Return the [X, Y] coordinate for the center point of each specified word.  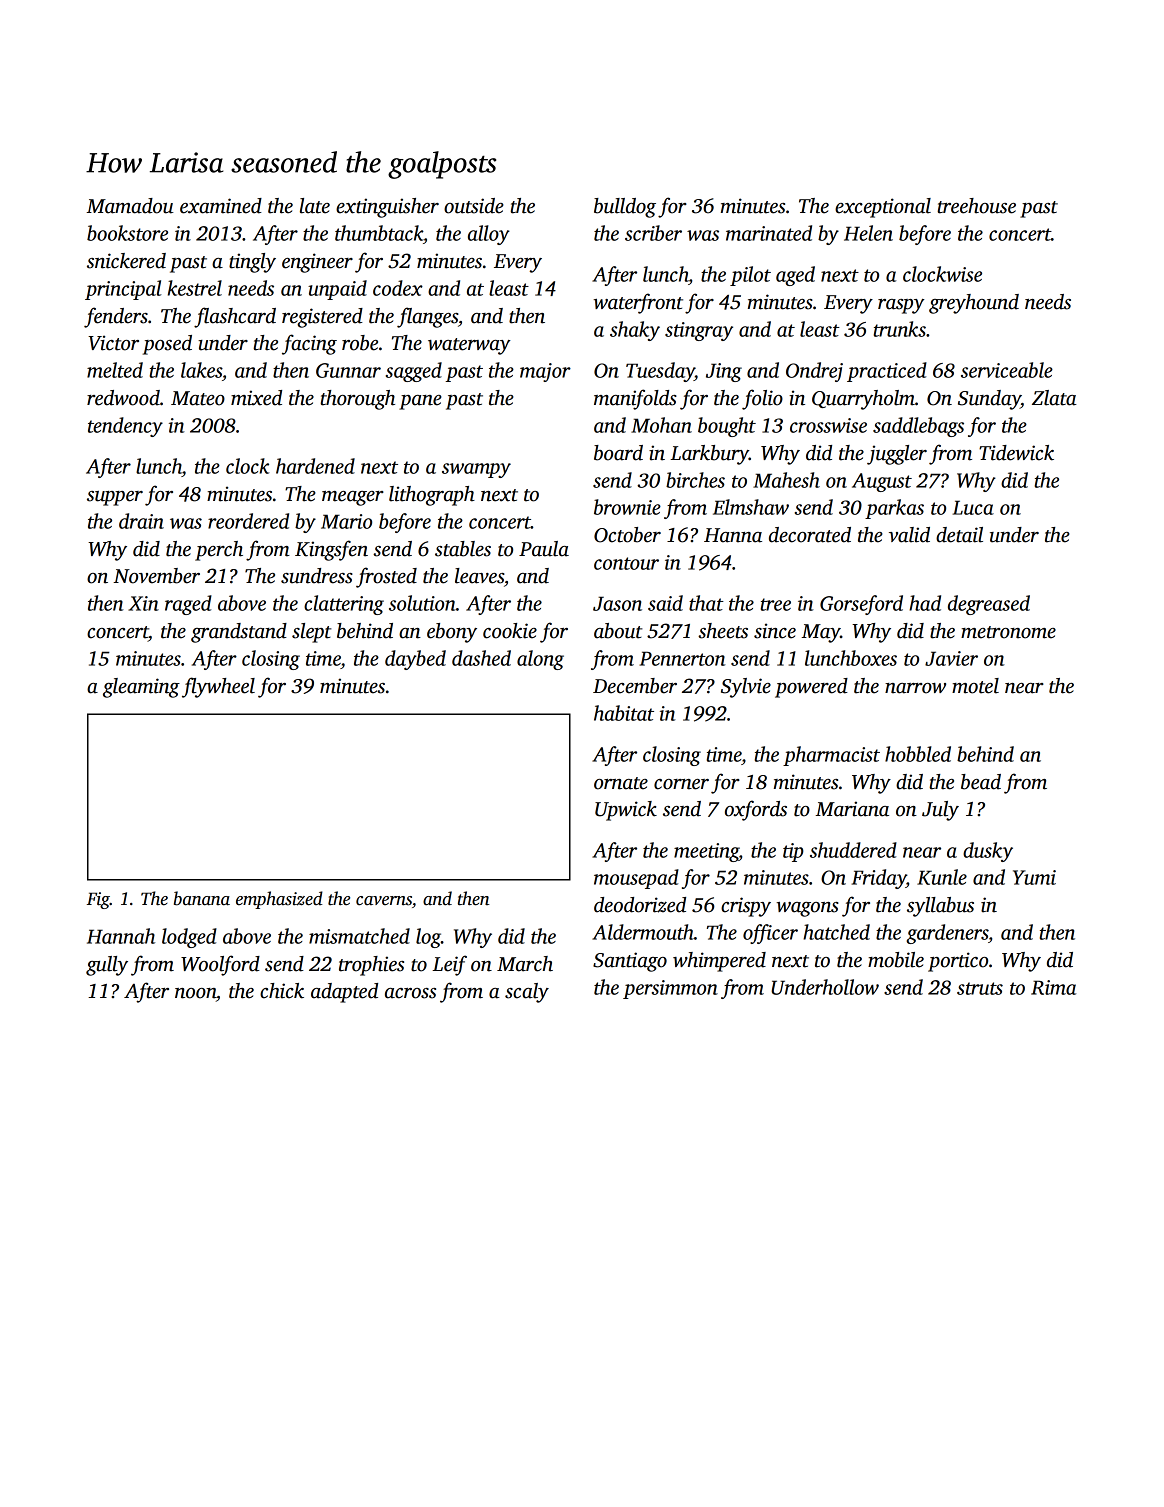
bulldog [625, 208]
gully [107, 966]
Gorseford [861, 605]
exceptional [883, 208]
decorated [810, 535]
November [156, 576]
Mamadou [130, 206]
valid [909, 535]
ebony [452, 633]
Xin [143, 603]
